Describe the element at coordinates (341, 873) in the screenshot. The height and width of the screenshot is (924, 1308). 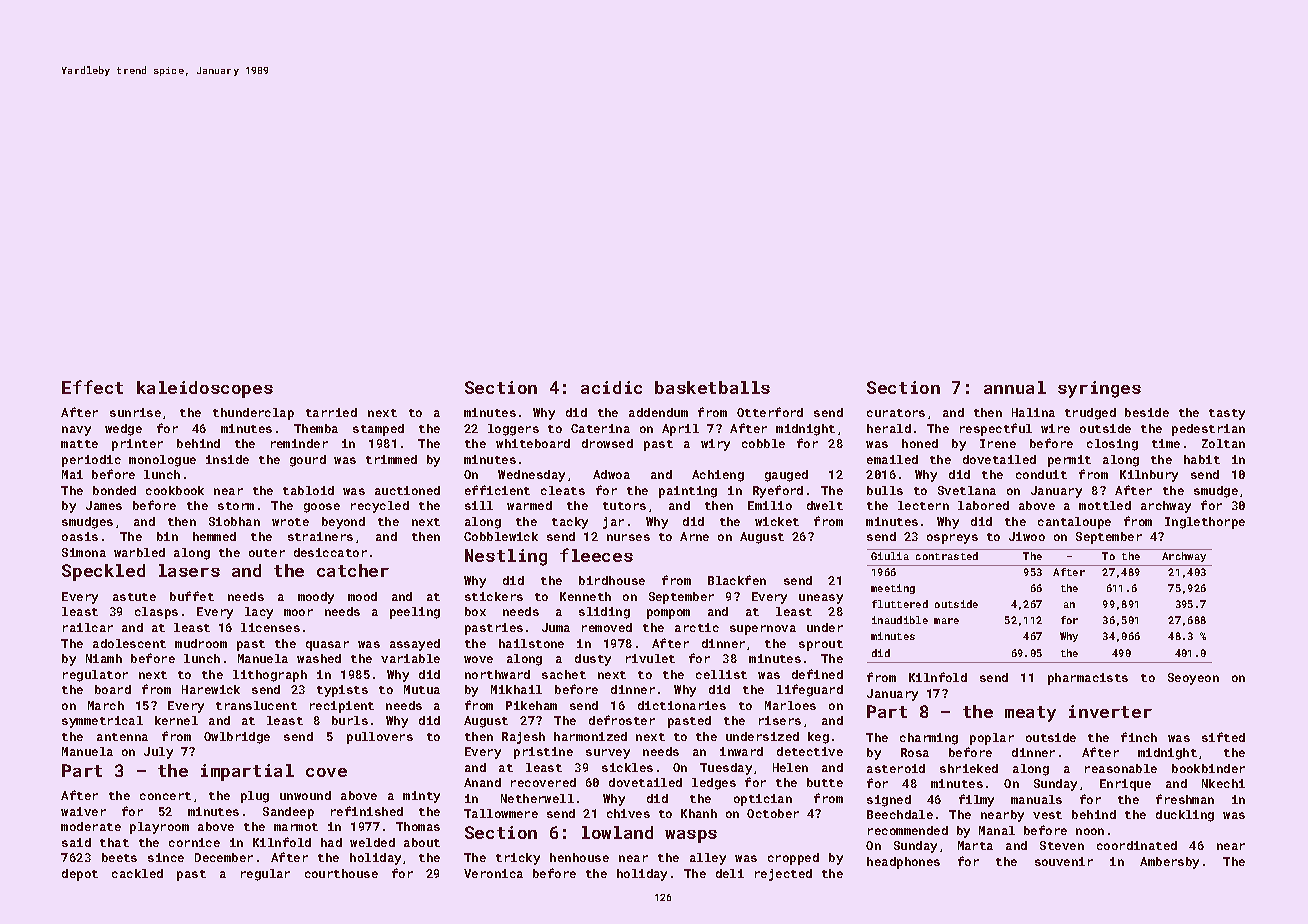
I see `courthouse` at that location.
